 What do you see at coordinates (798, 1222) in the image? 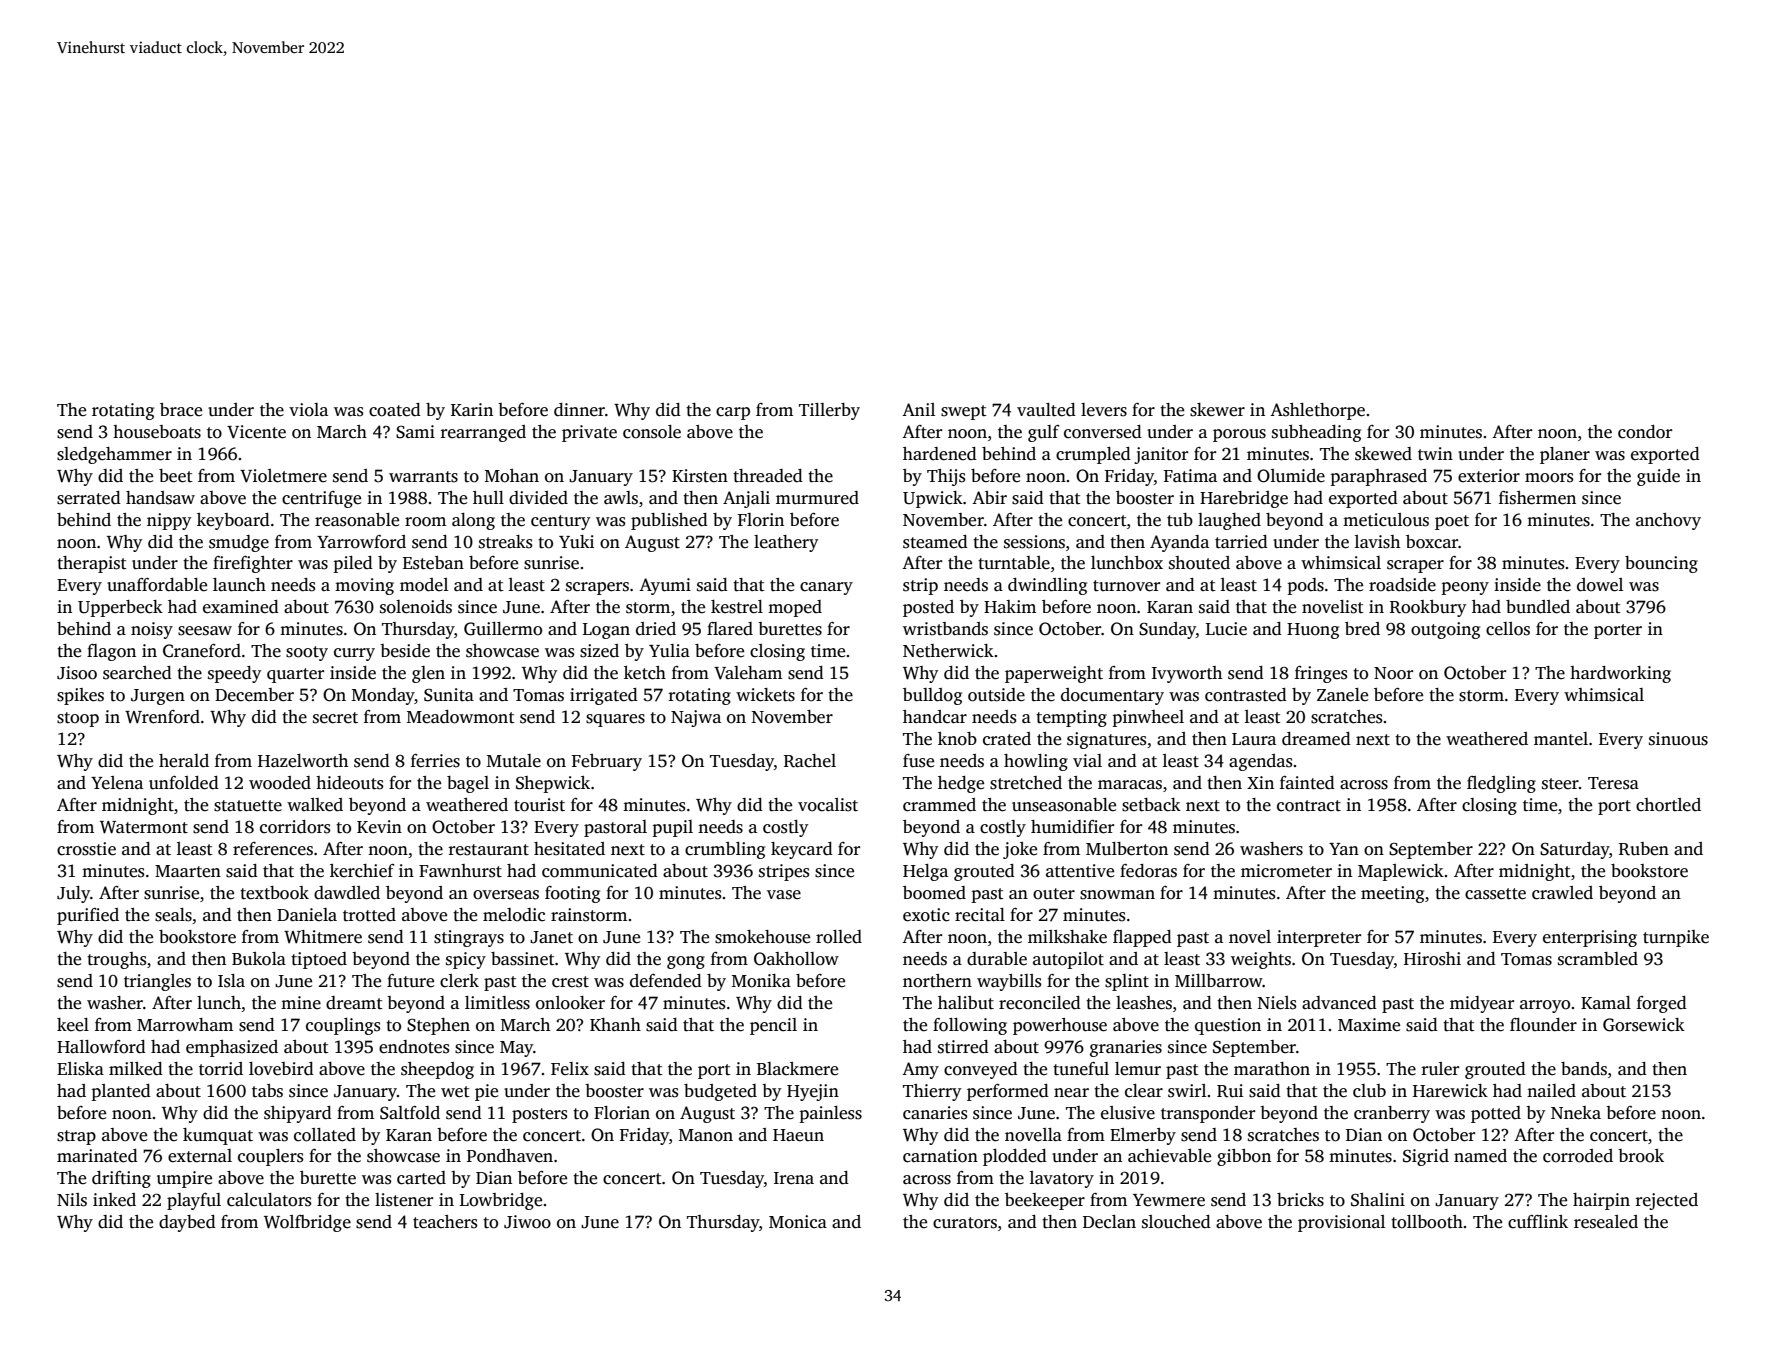
I see `Monica` at bounding box center [798, 1222].
